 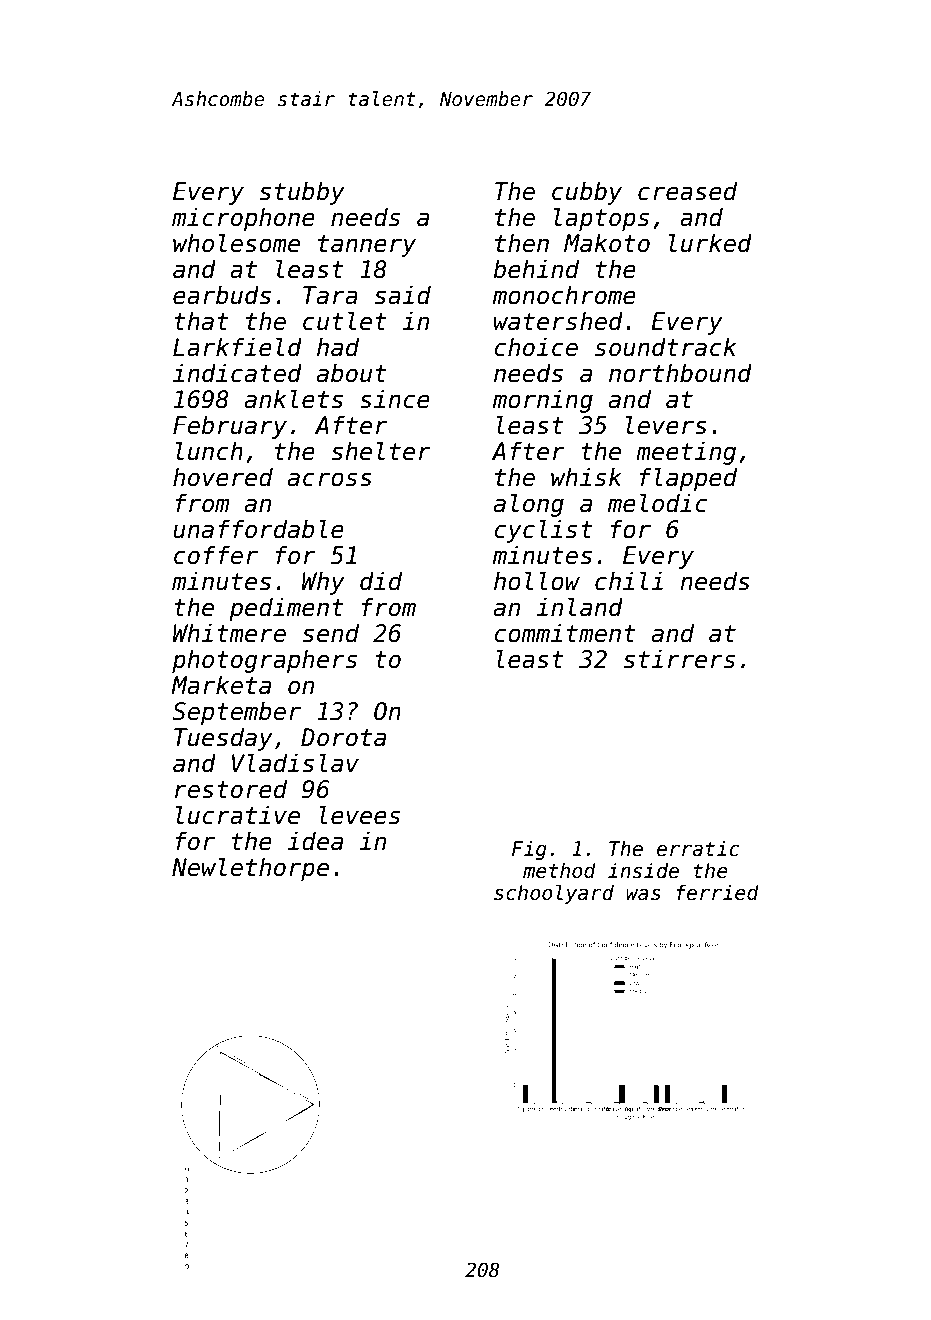 What do you see at coordinates (229, 633) in the document?
I see `Whitmere` at bounding box center [229, 633].
